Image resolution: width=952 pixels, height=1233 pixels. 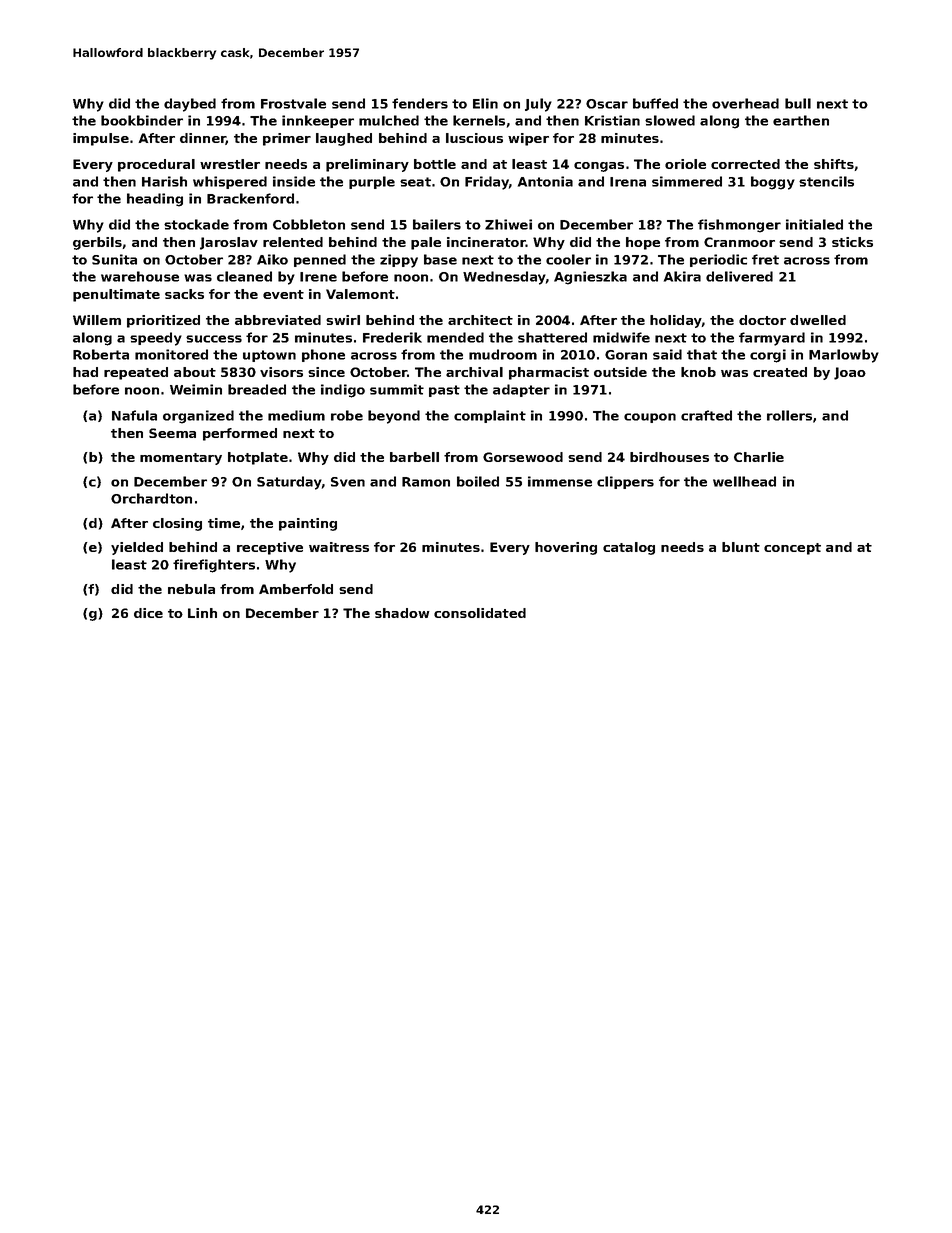 I want to click on concept, so click(x=792, y=549).
